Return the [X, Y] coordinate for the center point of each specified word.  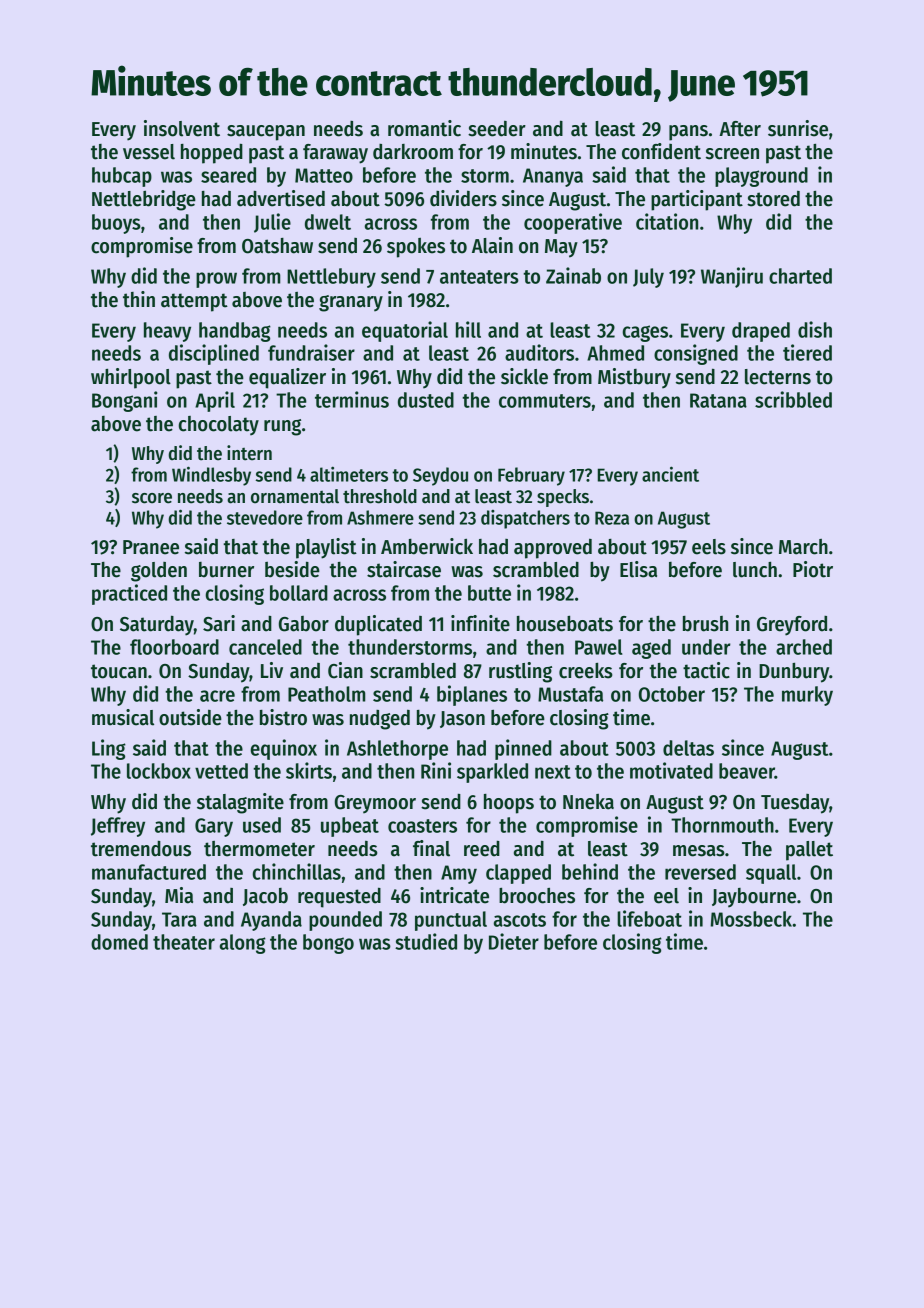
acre [217, 696]
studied [426, 941]
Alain [492, 245]
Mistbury [634, 378]
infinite [480, 623]
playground [761, 177]
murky [807, 696]
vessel [149, 152]
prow [216, 280]
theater [184, 942]
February [531, 476]
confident [661, 151]
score [152, 498]
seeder [497, 129]
